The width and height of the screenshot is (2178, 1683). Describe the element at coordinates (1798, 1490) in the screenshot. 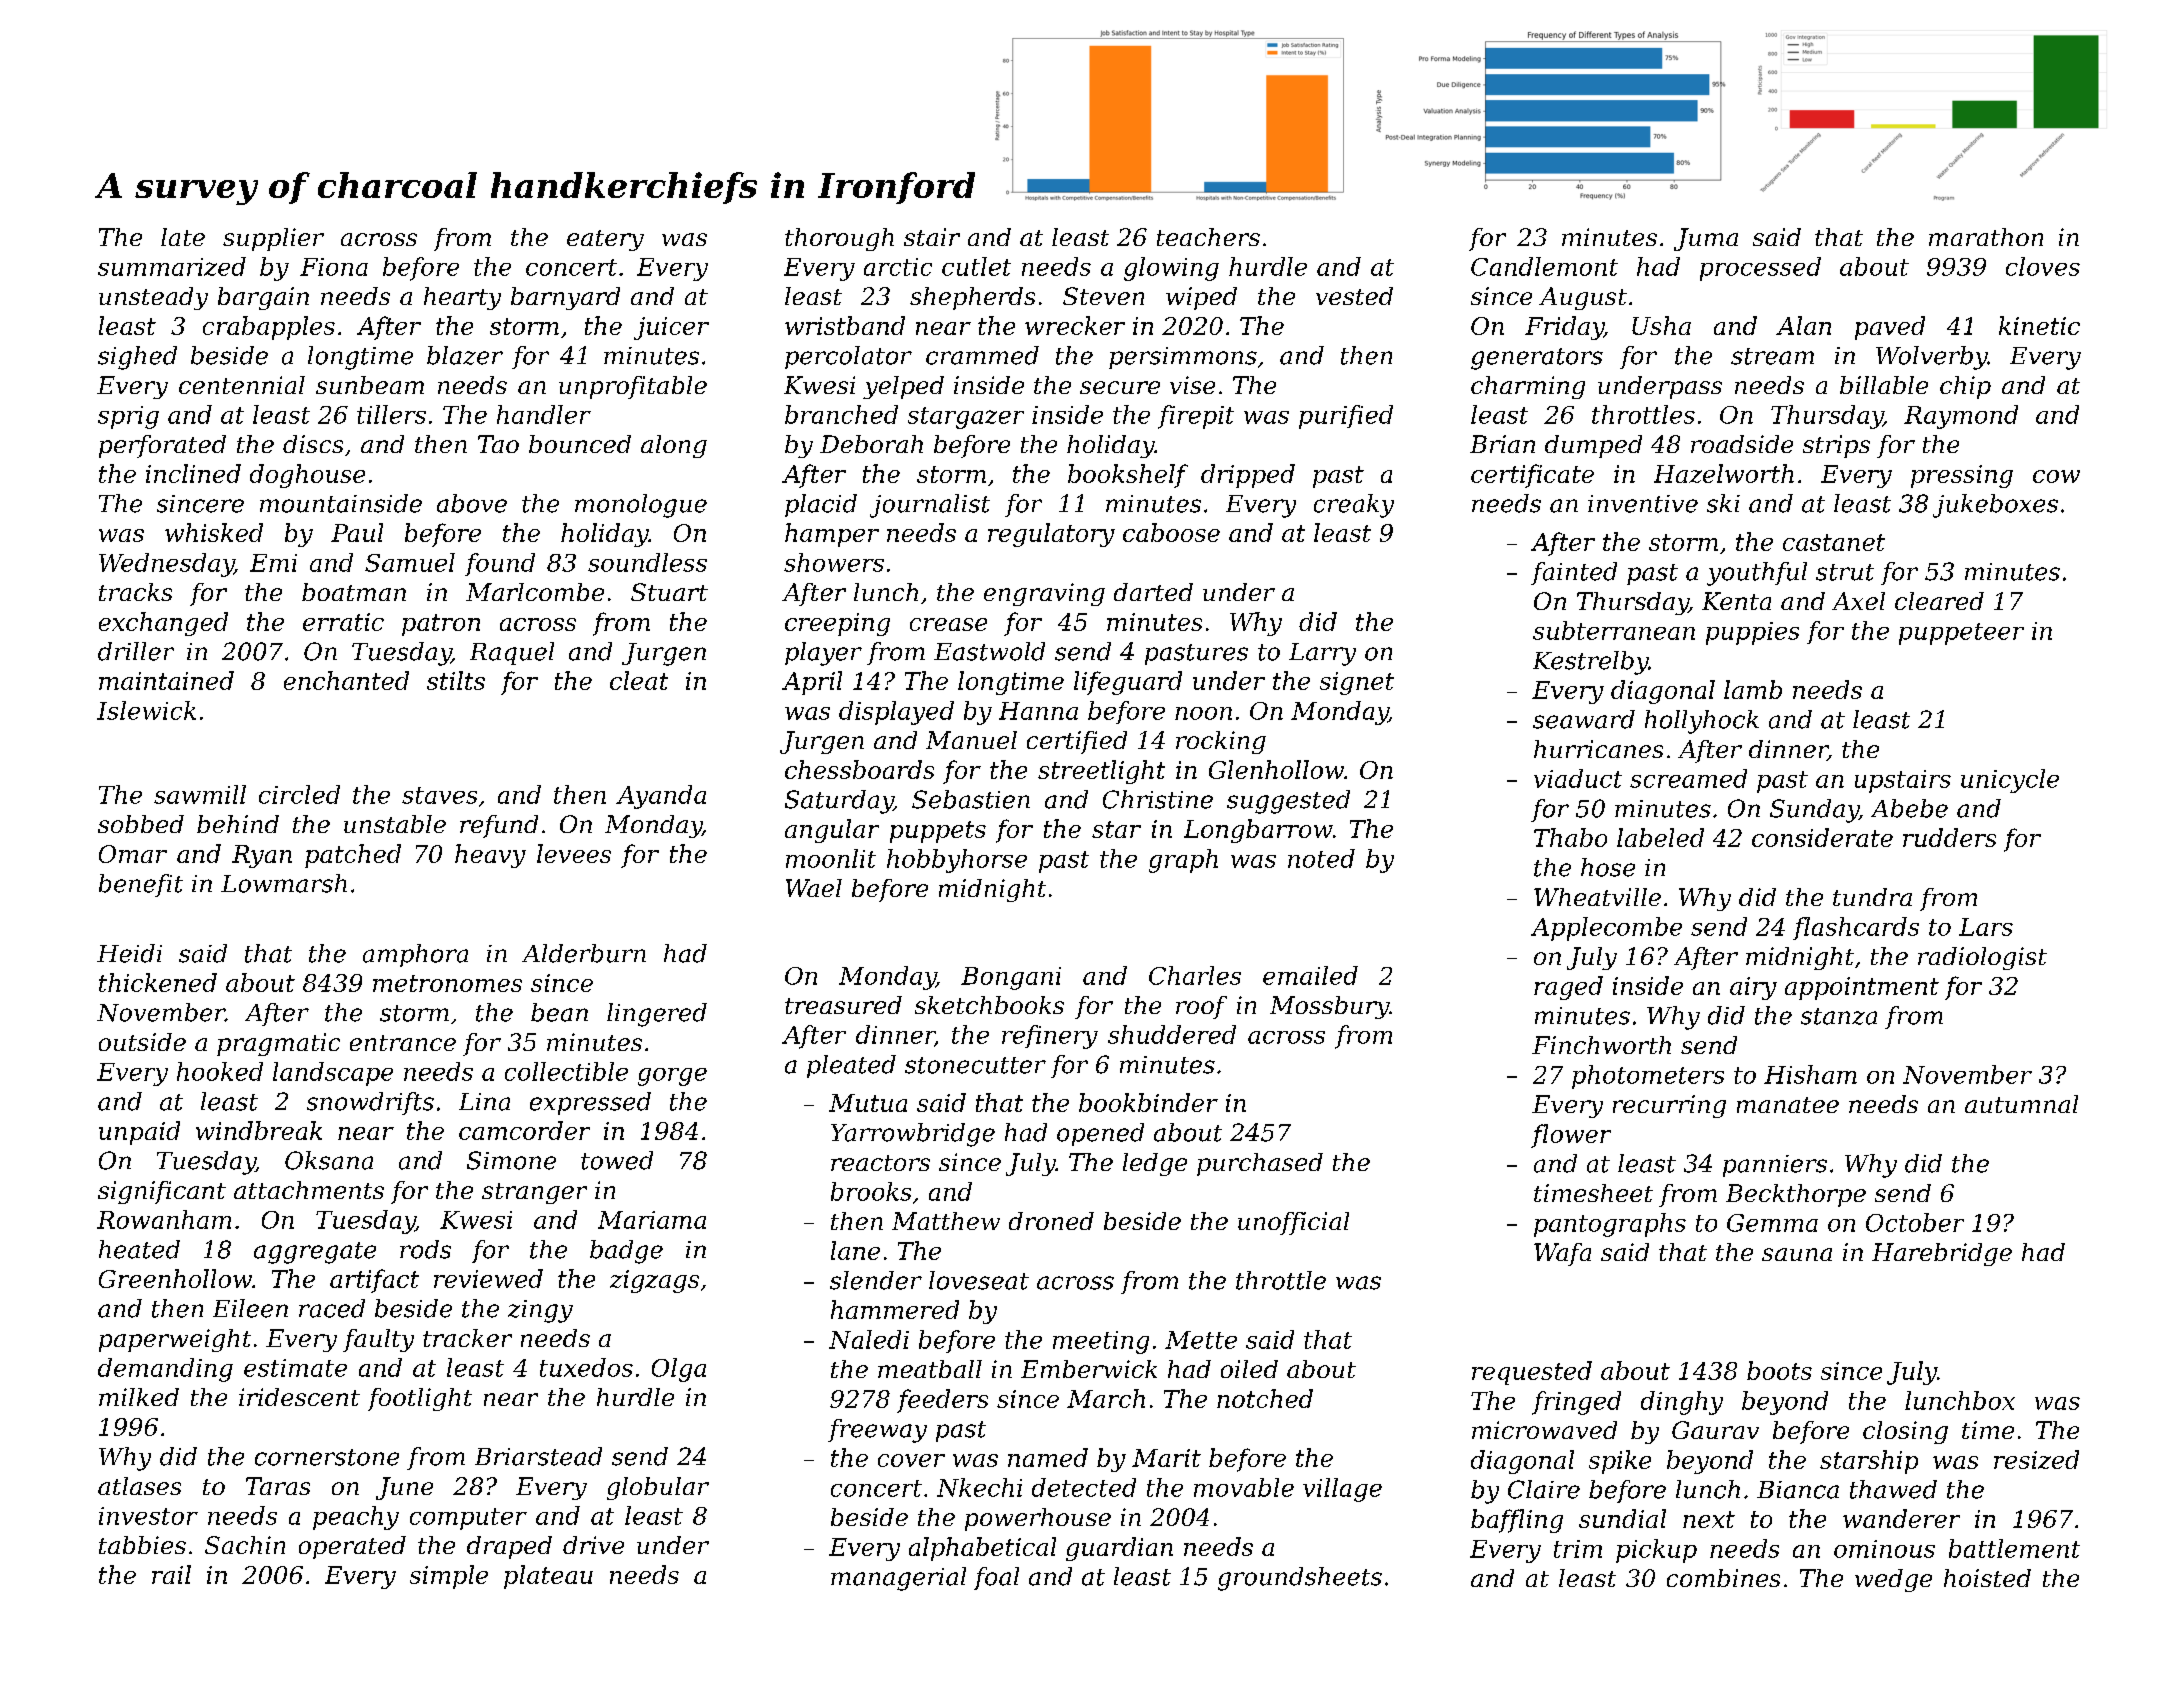

I see `Bianca` at that location.
